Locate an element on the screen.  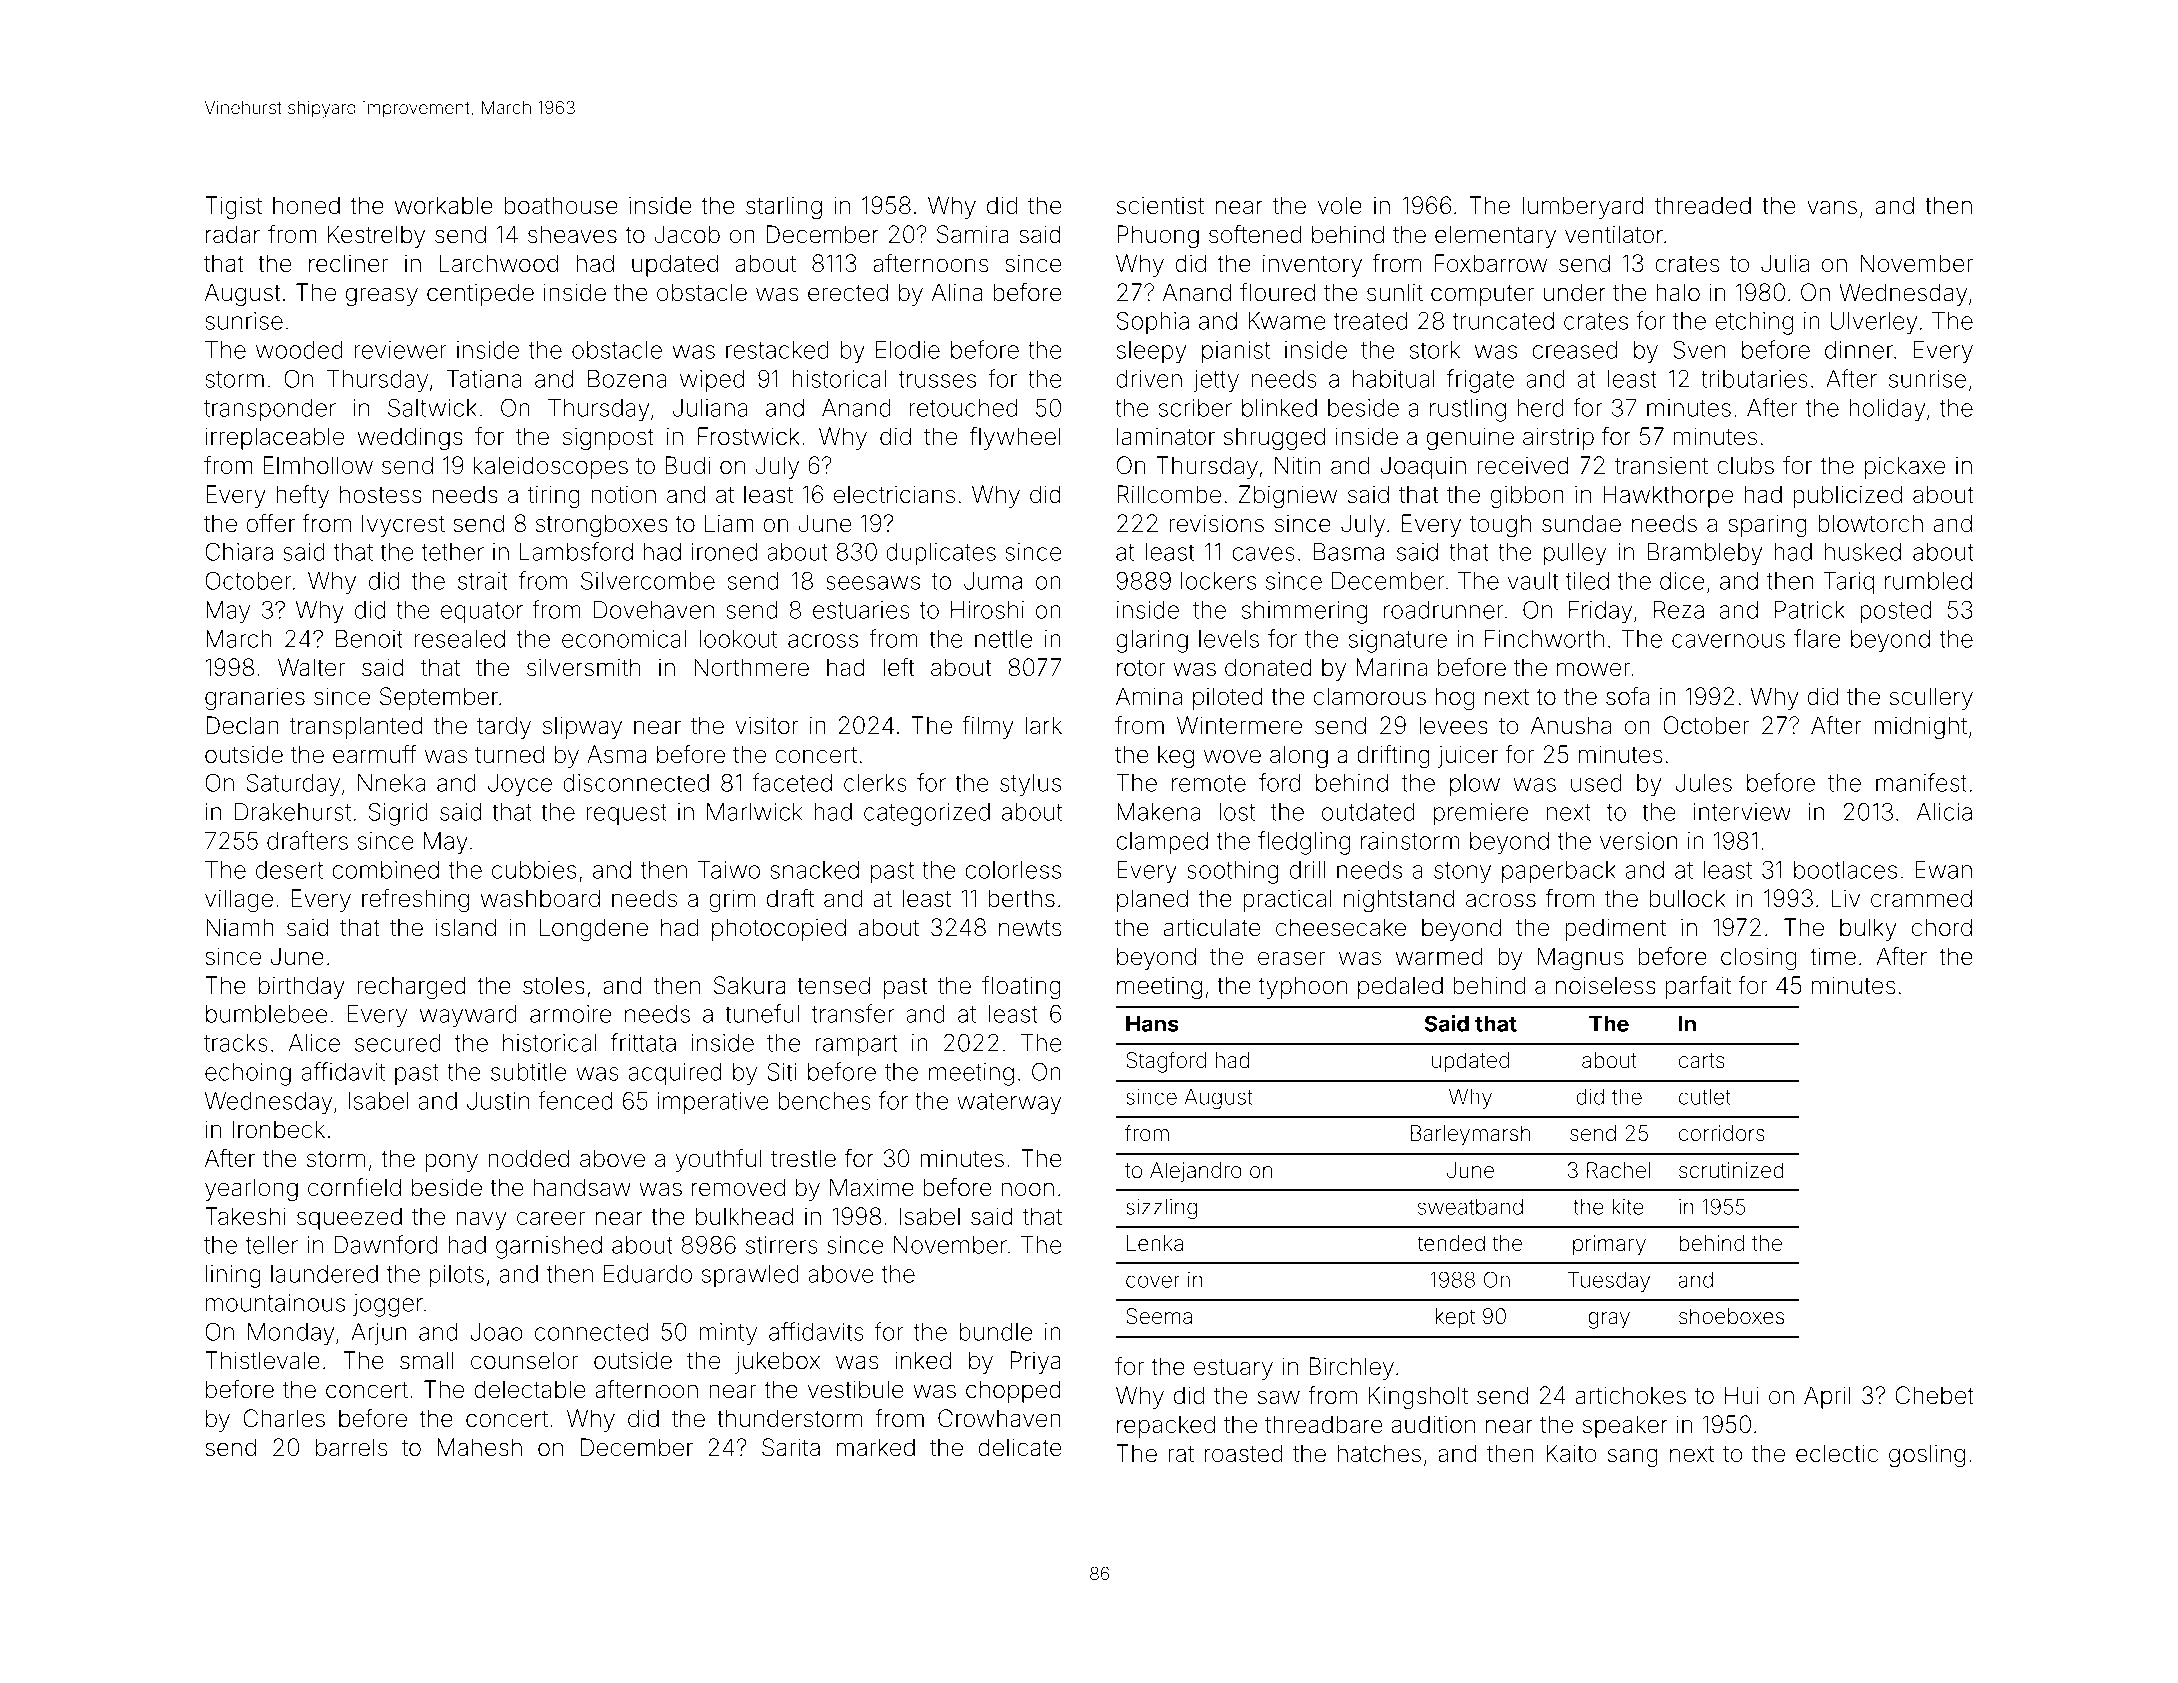
Silvercombe is located at coordinates (648, 581).
